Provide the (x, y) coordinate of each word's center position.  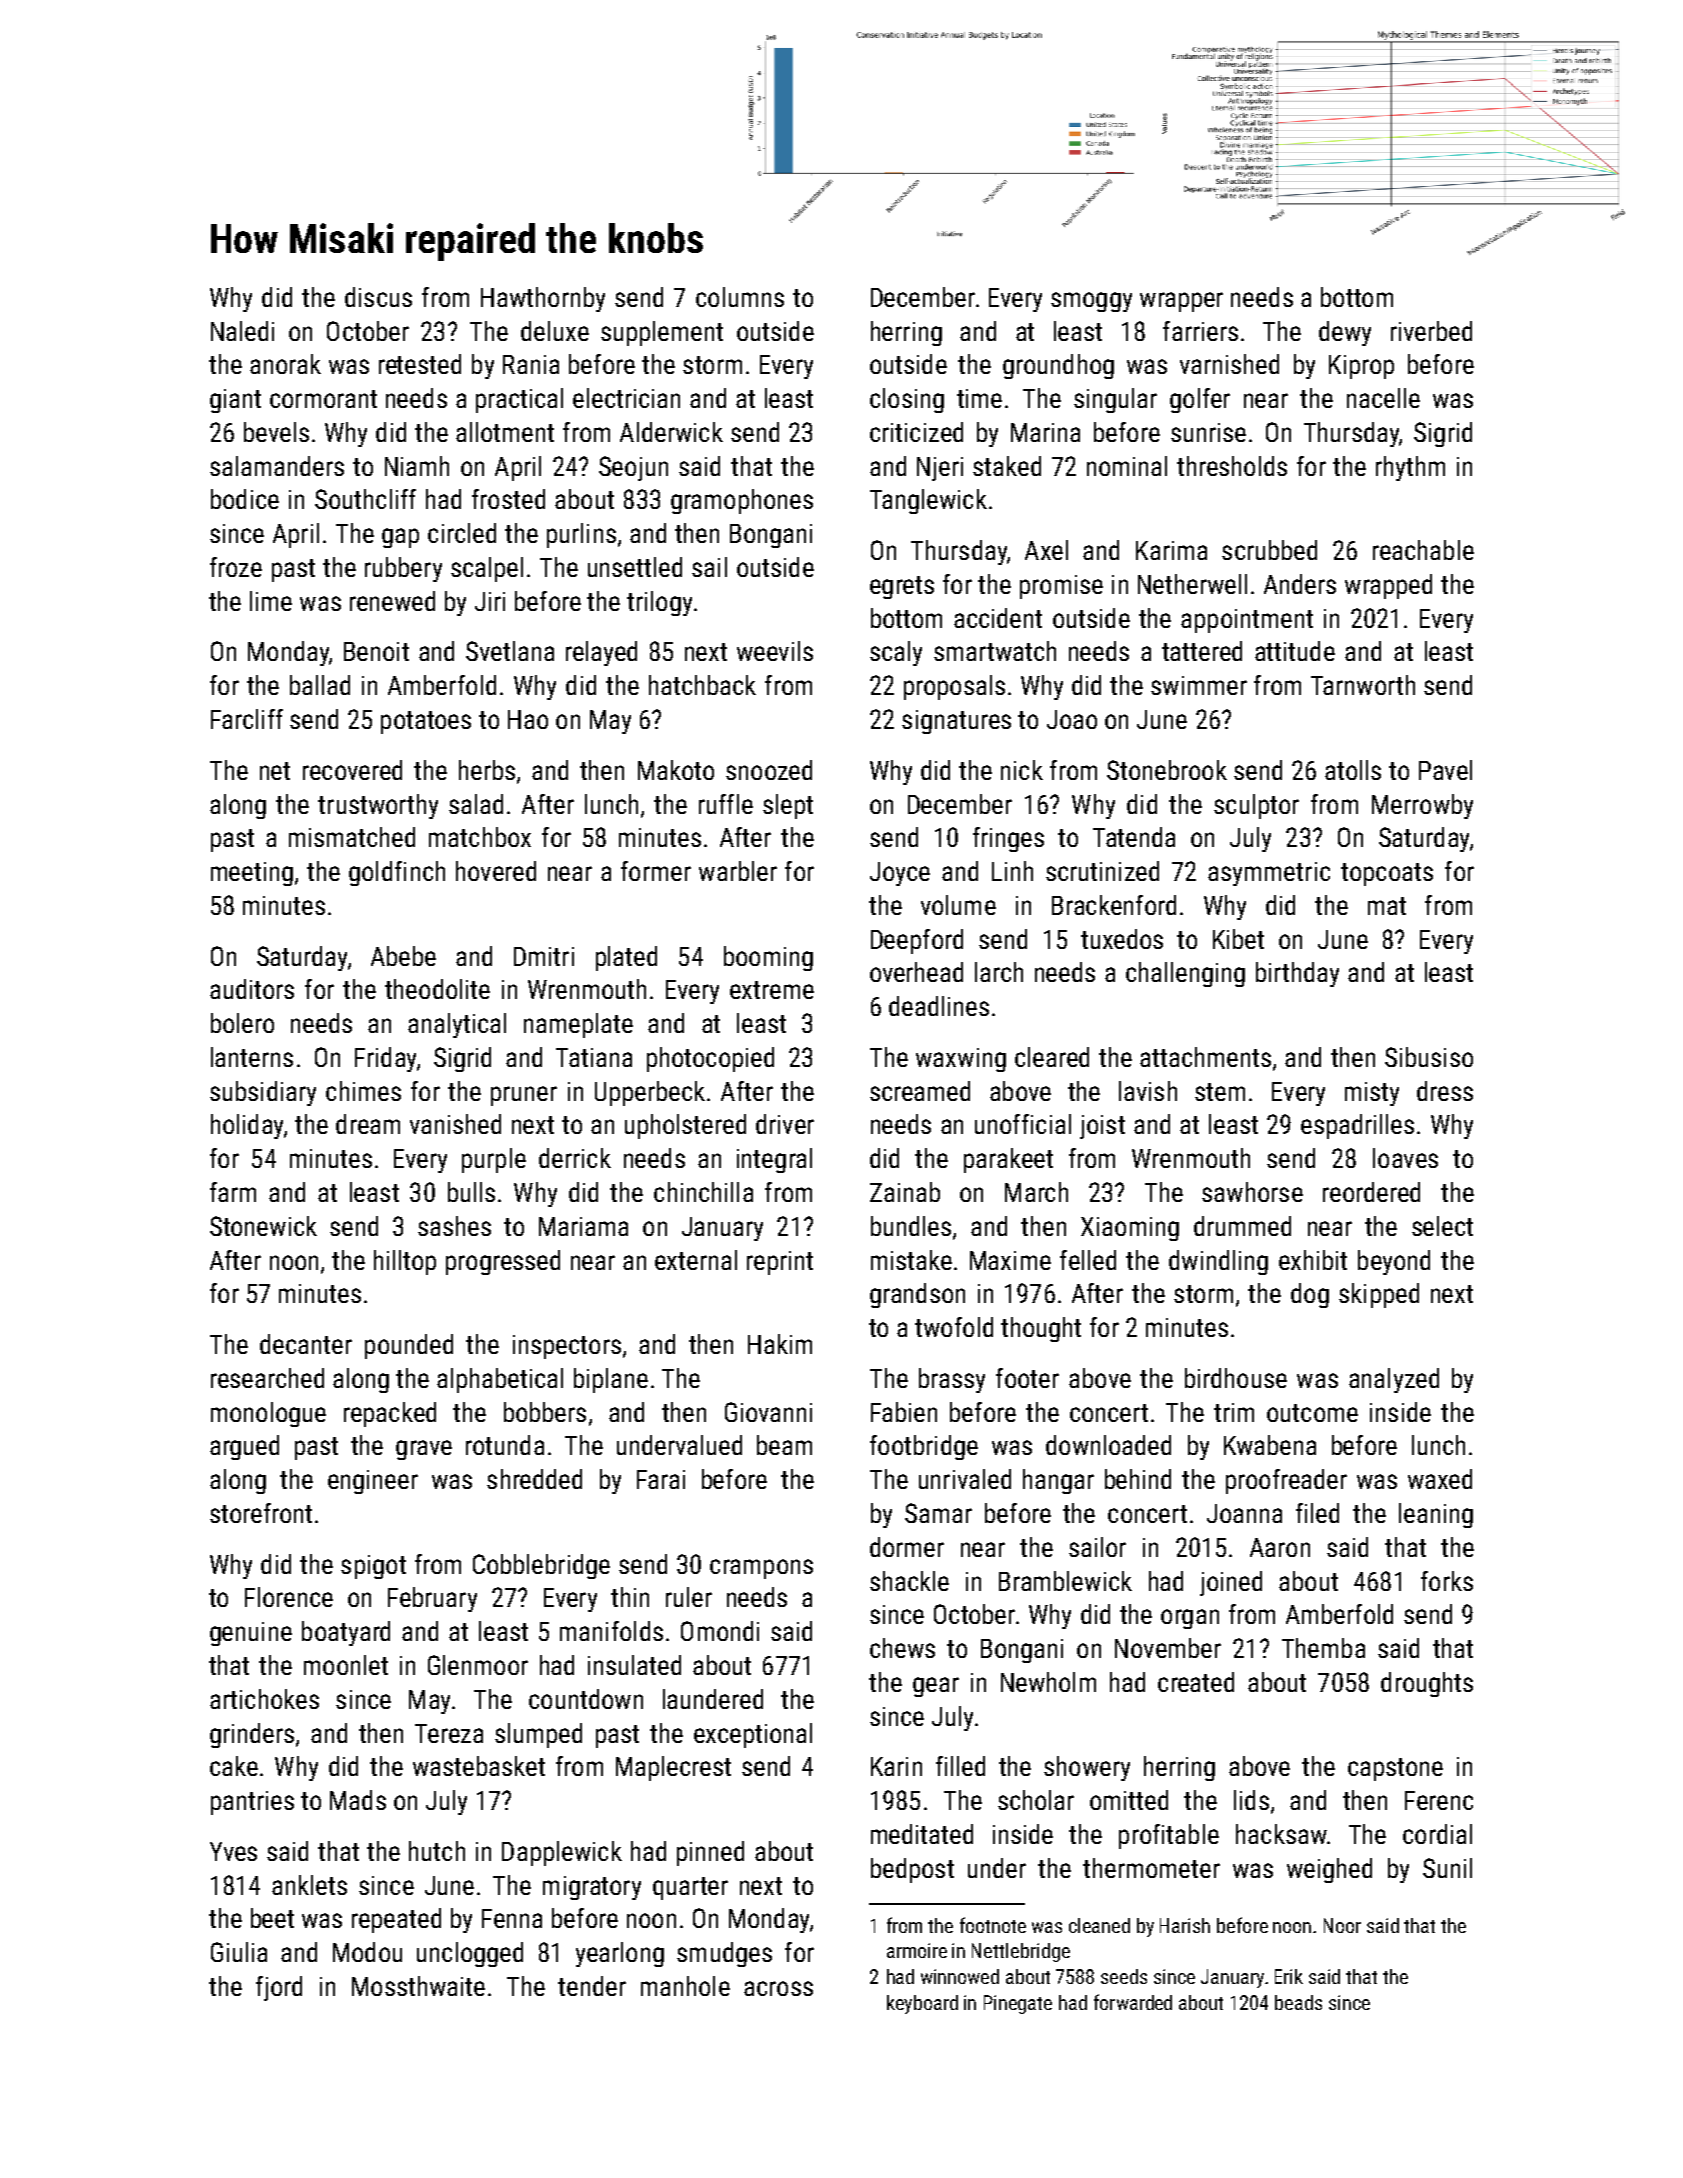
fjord (279, 1988)
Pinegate (1018, 2004)
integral (774, 1160)
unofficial (1023, 1124)
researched (267, 1378)
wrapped (1388, 586)
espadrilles (1357, 1126)
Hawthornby (543, 299)
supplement (662, 333)
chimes (363, 1091)
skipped (1379, 1295)
